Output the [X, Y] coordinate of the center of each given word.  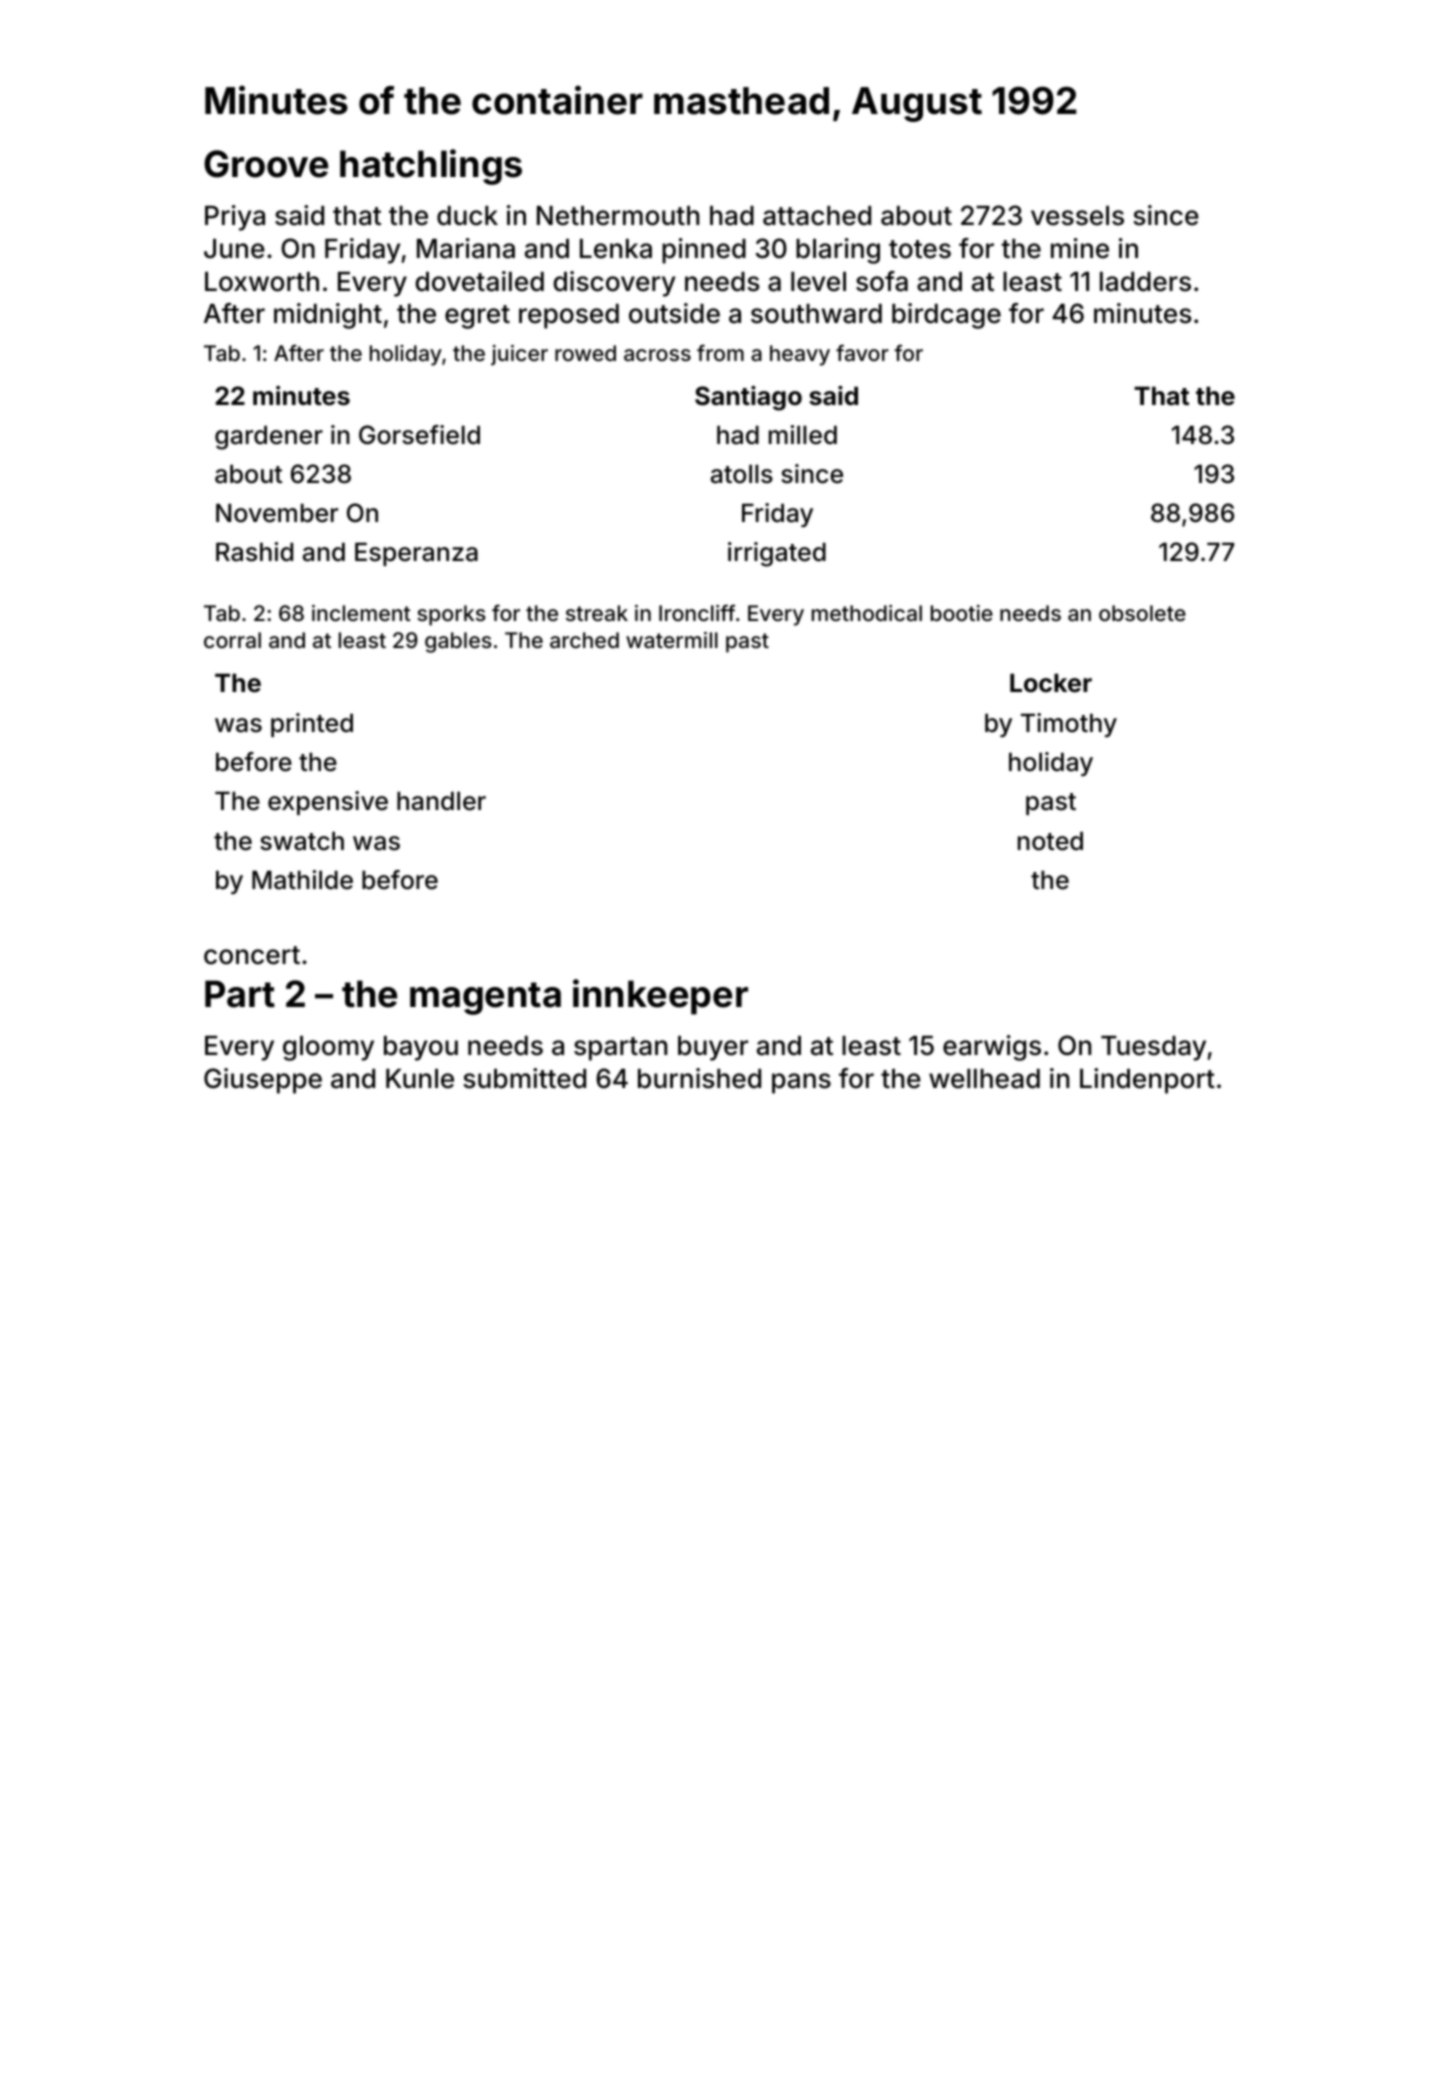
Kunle [420, 1079]
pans [801, 1083]
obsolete [1142, 613]
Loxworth [262, 282]
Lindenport [1147, 1081]
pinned [704, 251]
